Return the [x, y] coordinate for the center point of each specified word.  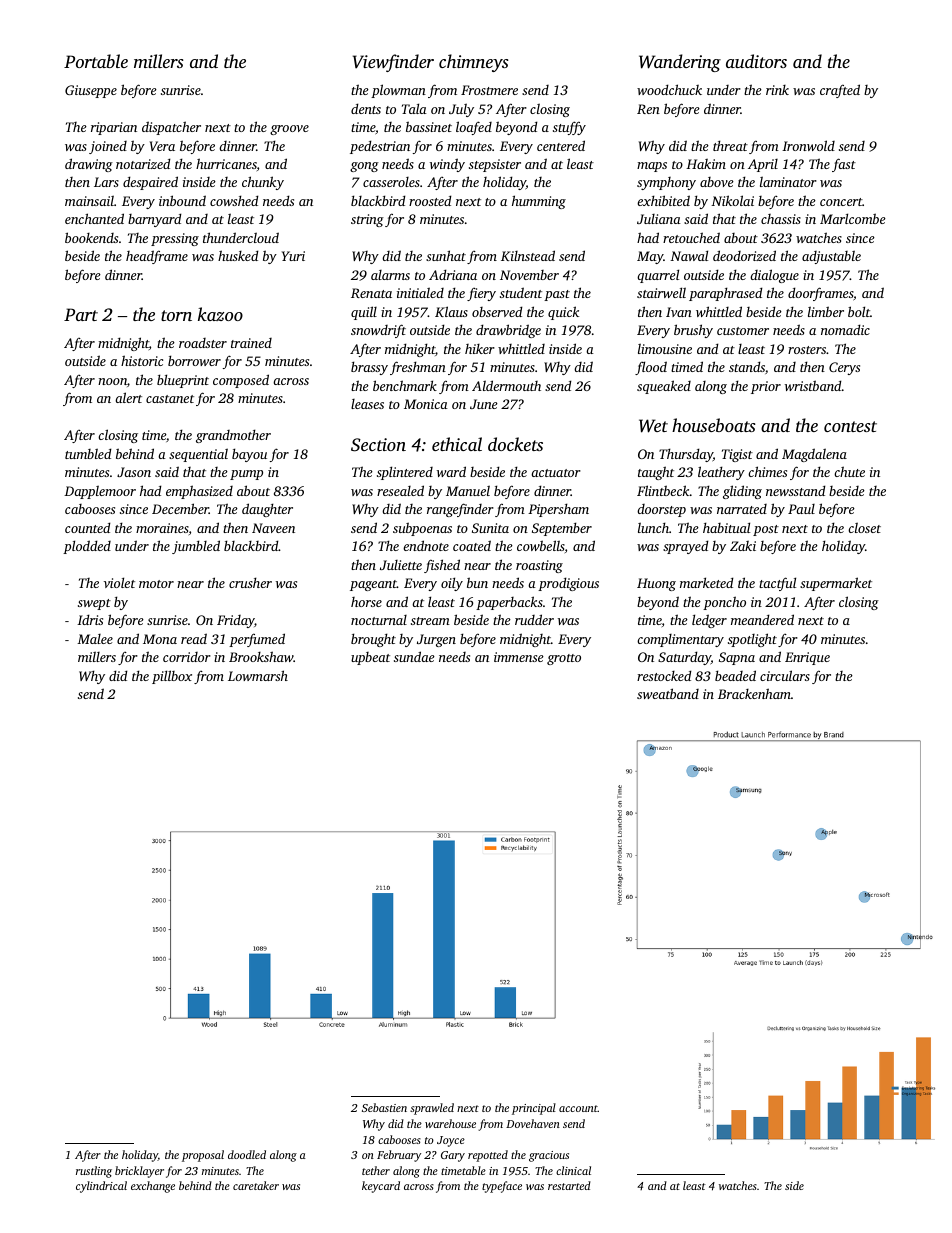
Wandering [680, 63]
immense [519, 657]
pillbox [172, 677]
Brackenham [754, 693]
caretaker [256, 1185]
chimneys [473, 63]
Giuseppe [91, 91]
